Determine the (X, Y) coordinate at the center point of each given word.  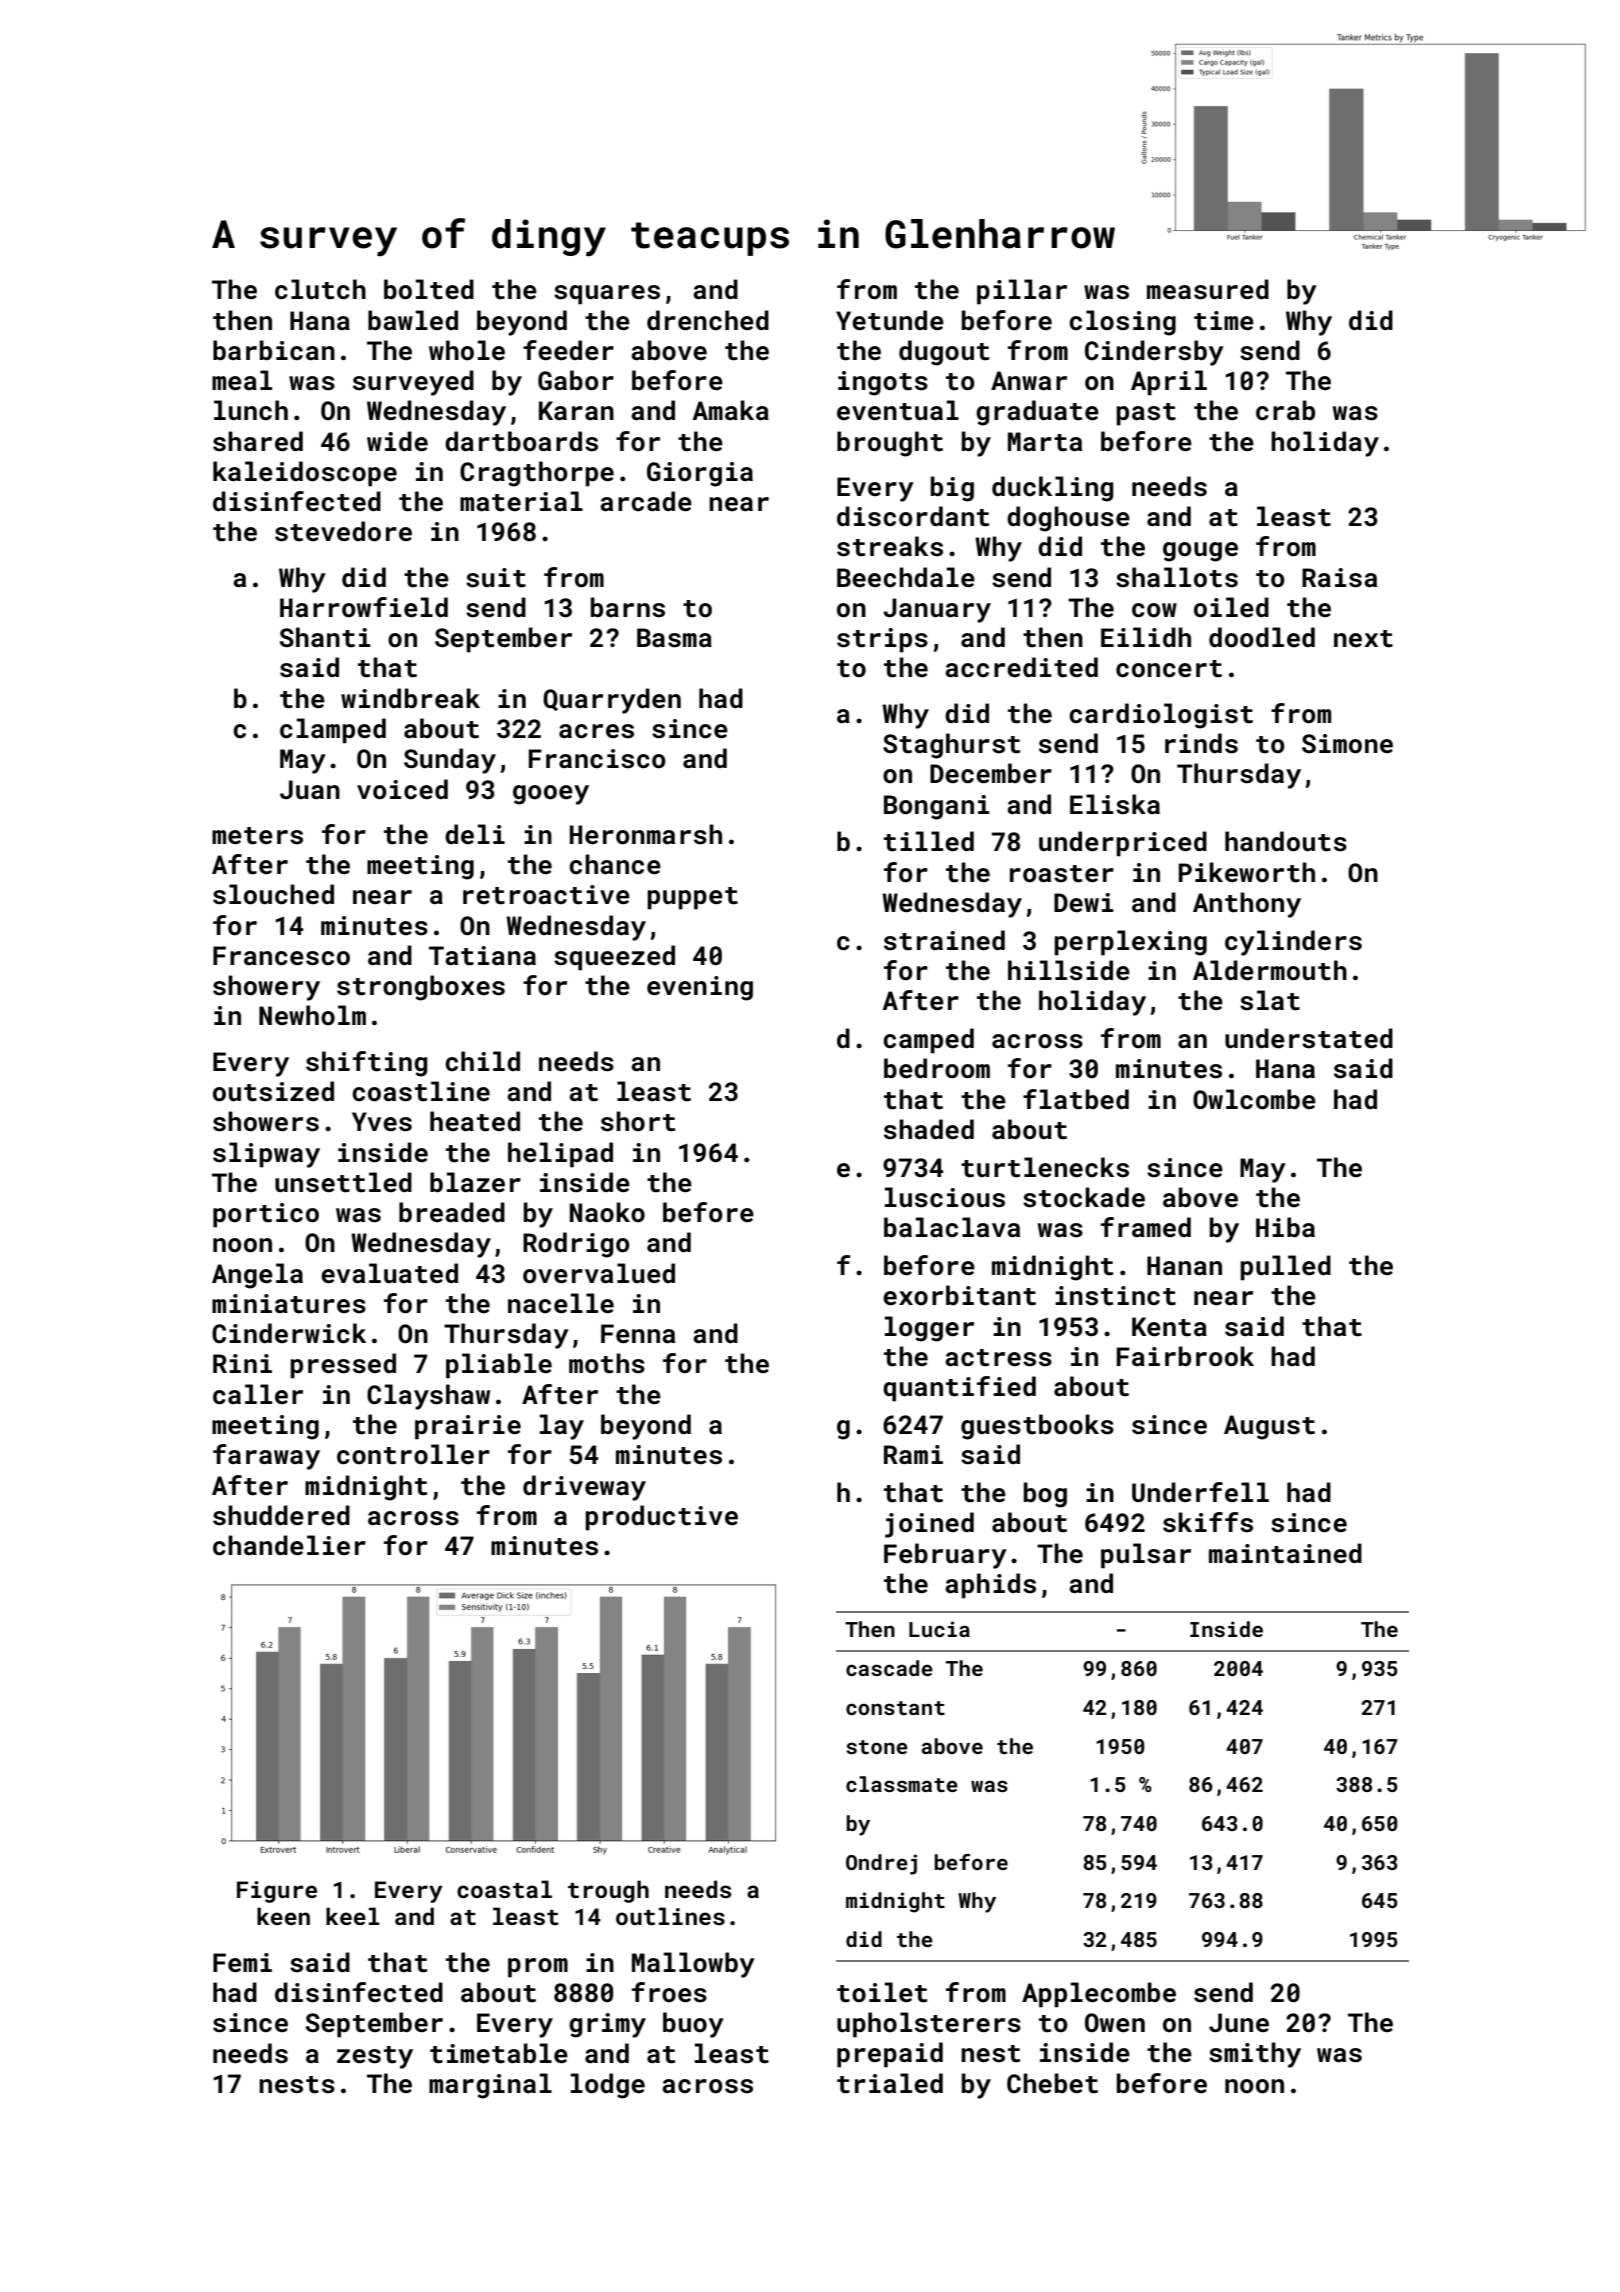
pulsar (1146, 1556)
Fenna (638, 1334)
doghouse (1068, 519)
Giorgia (700, 474)
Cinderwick (289, 1333)
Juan (310, 790)
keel (353, 1916)
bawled (413, 320)
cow (1154, 610)
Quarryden (612, 701)
